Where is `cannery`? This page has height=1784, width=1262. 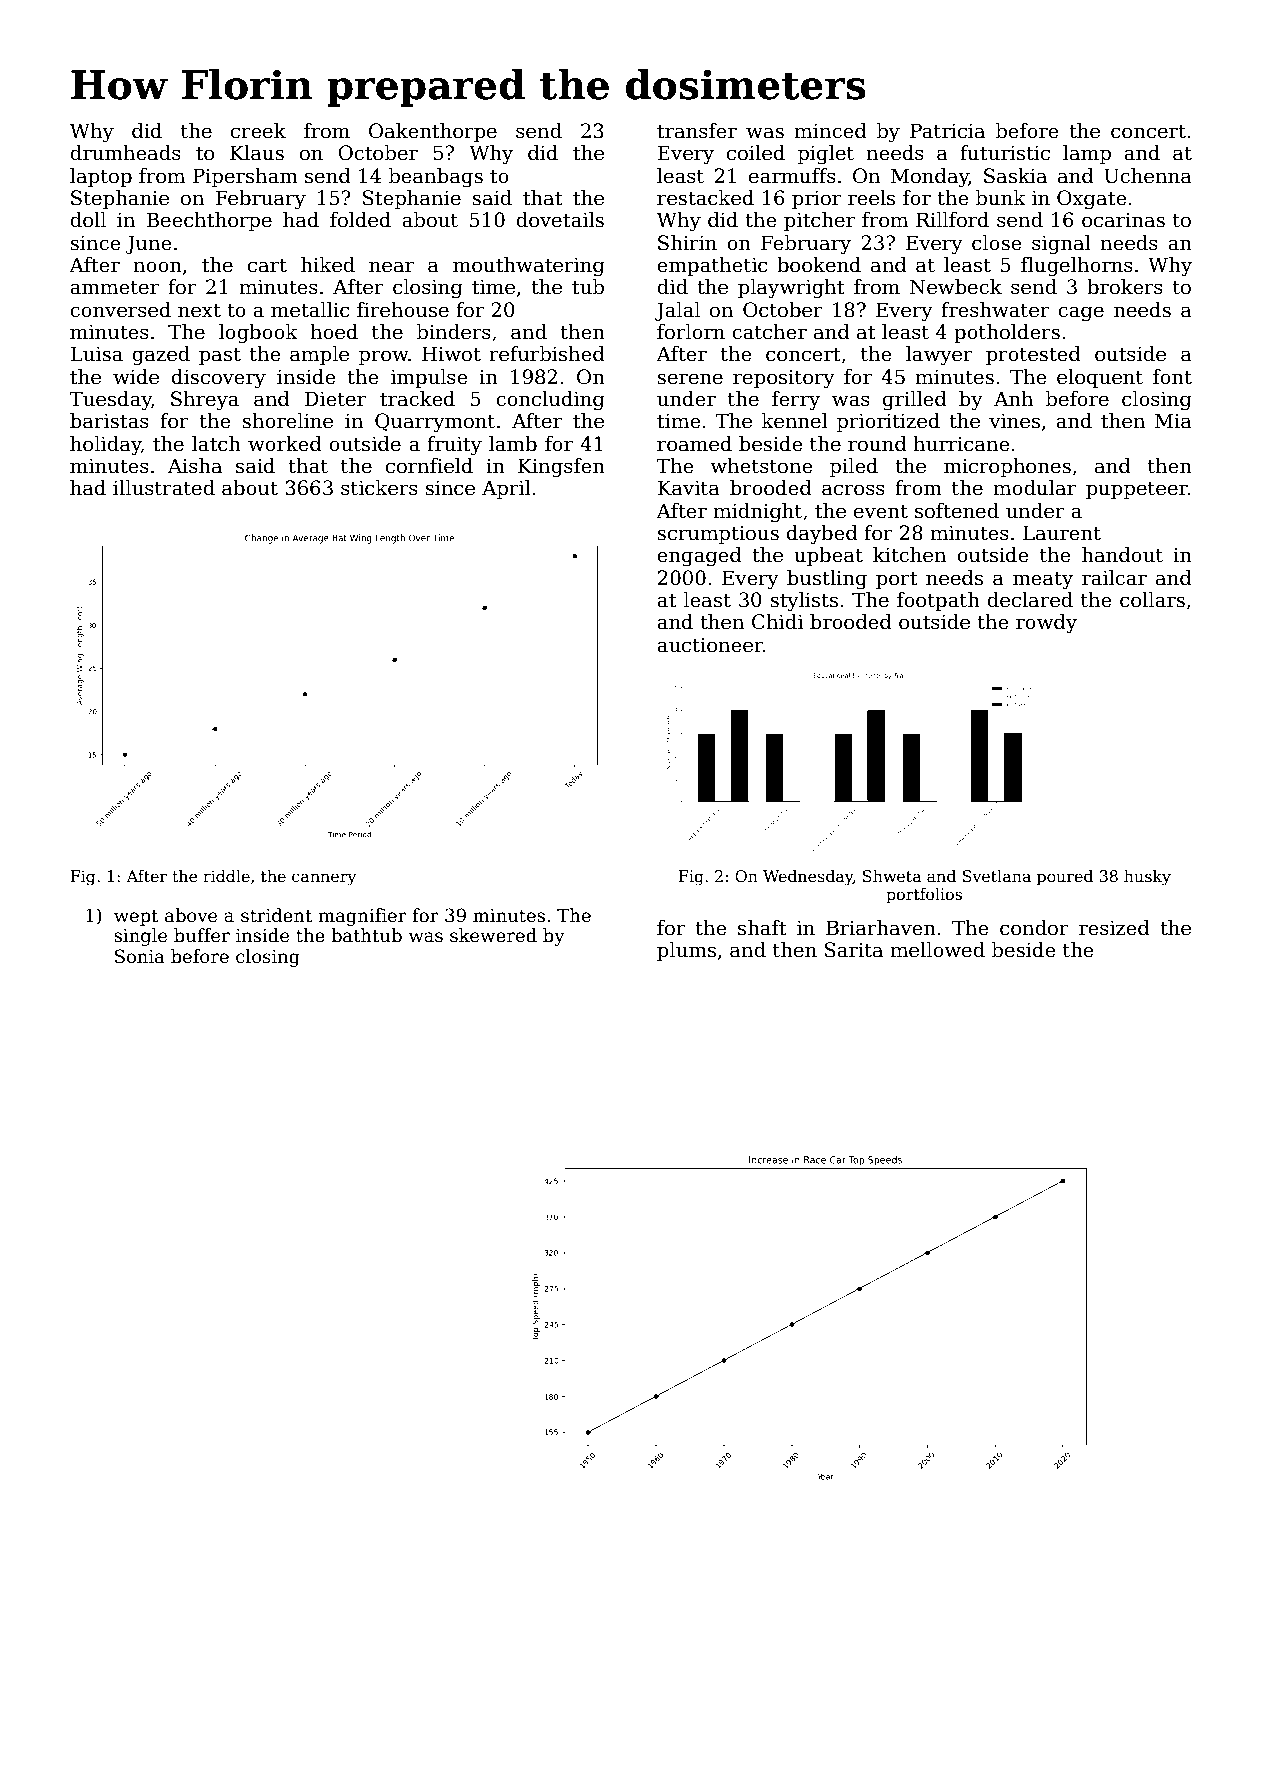
cannery is located at coordinates (324, 879).
